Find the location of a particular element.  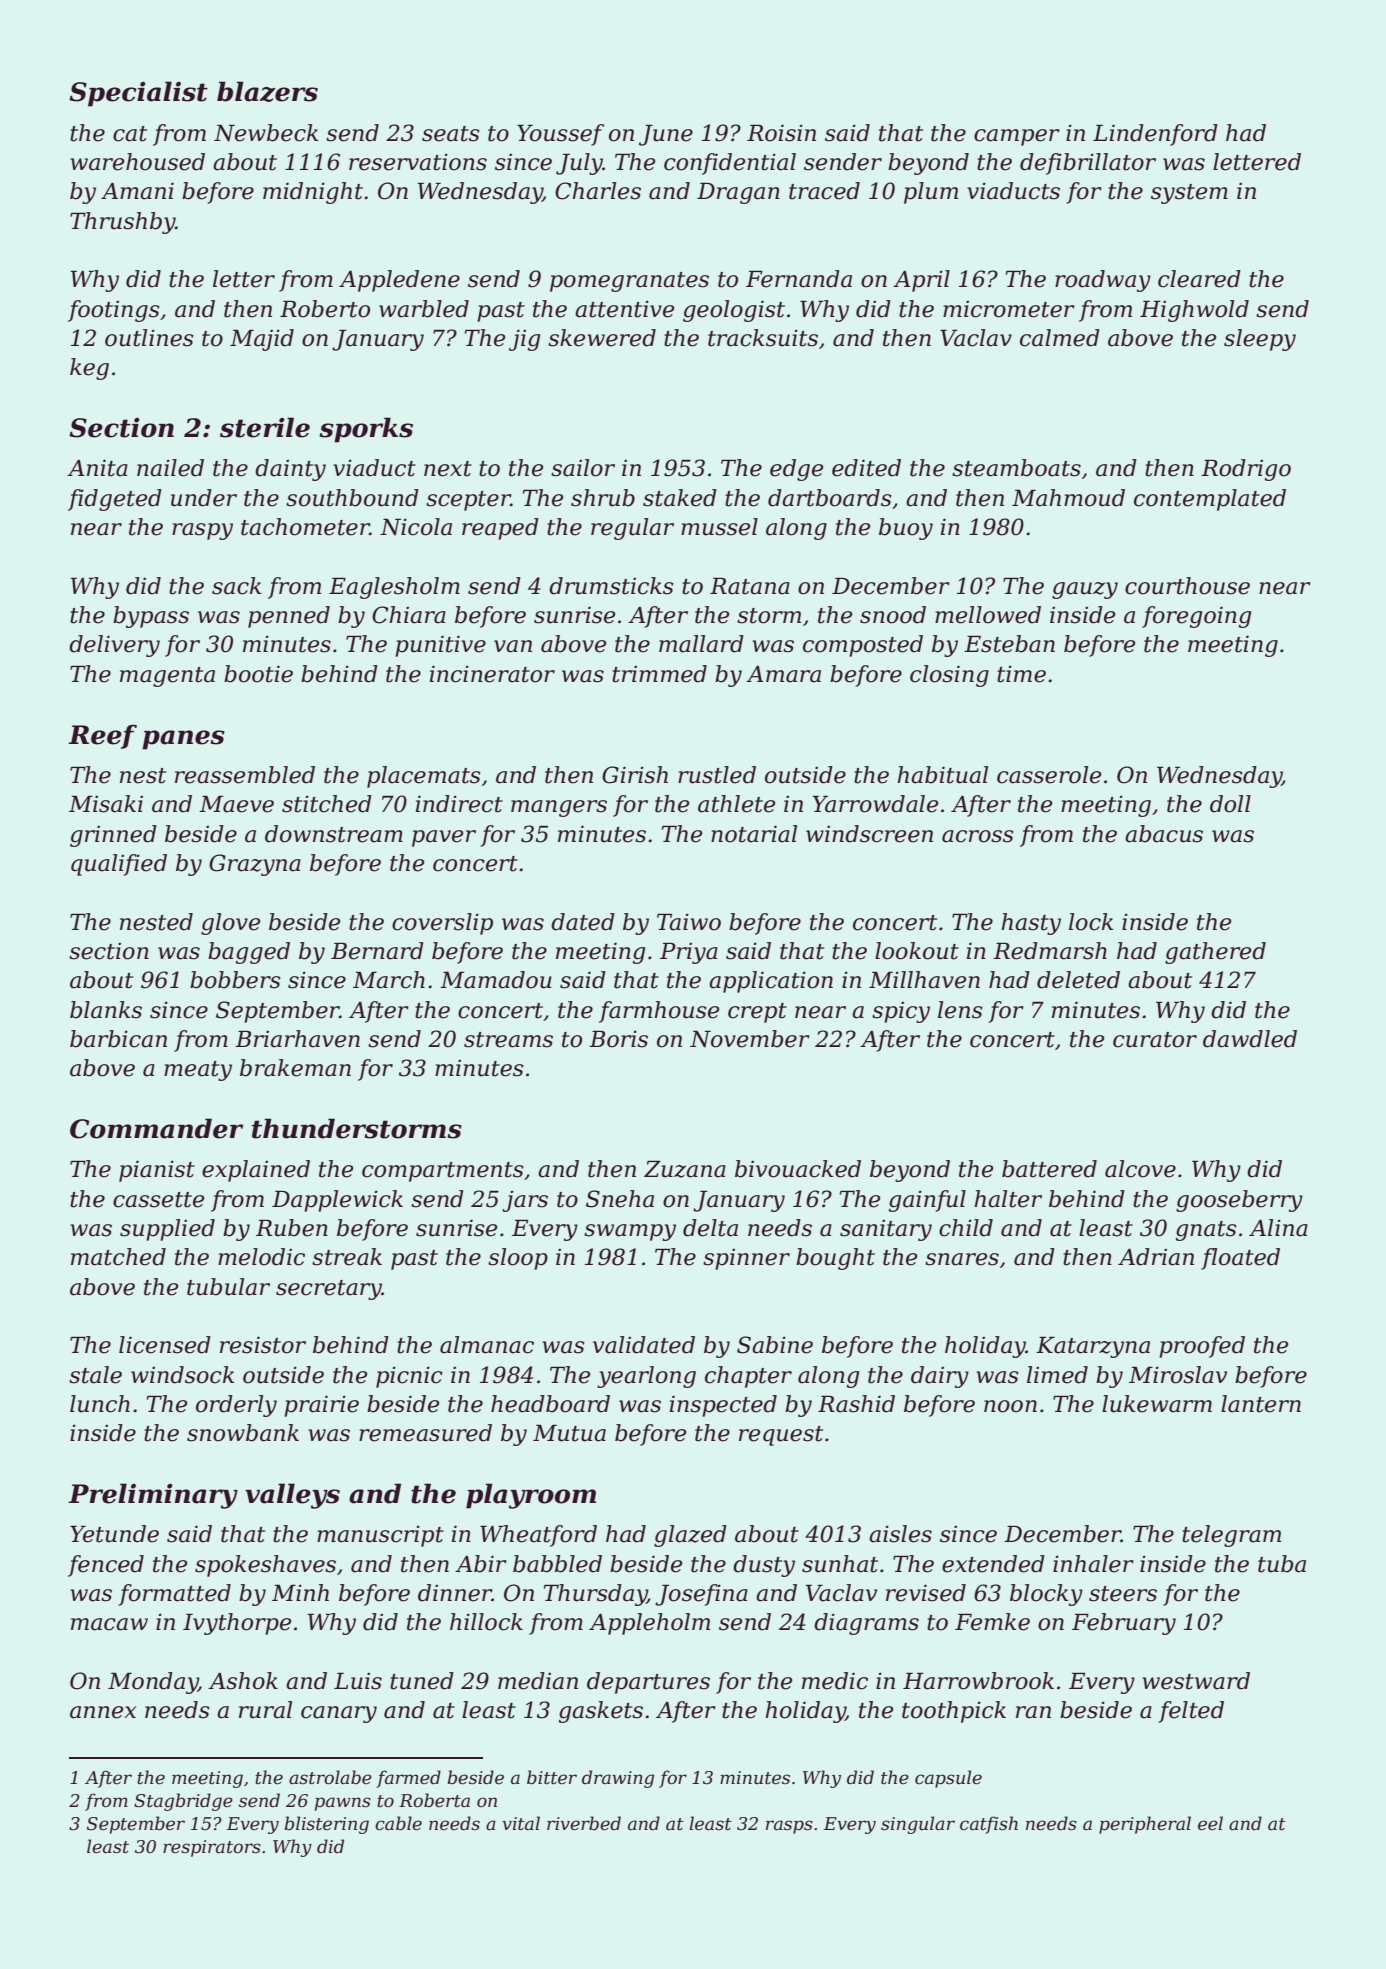

skewered is located at coordinates (602, 338).
